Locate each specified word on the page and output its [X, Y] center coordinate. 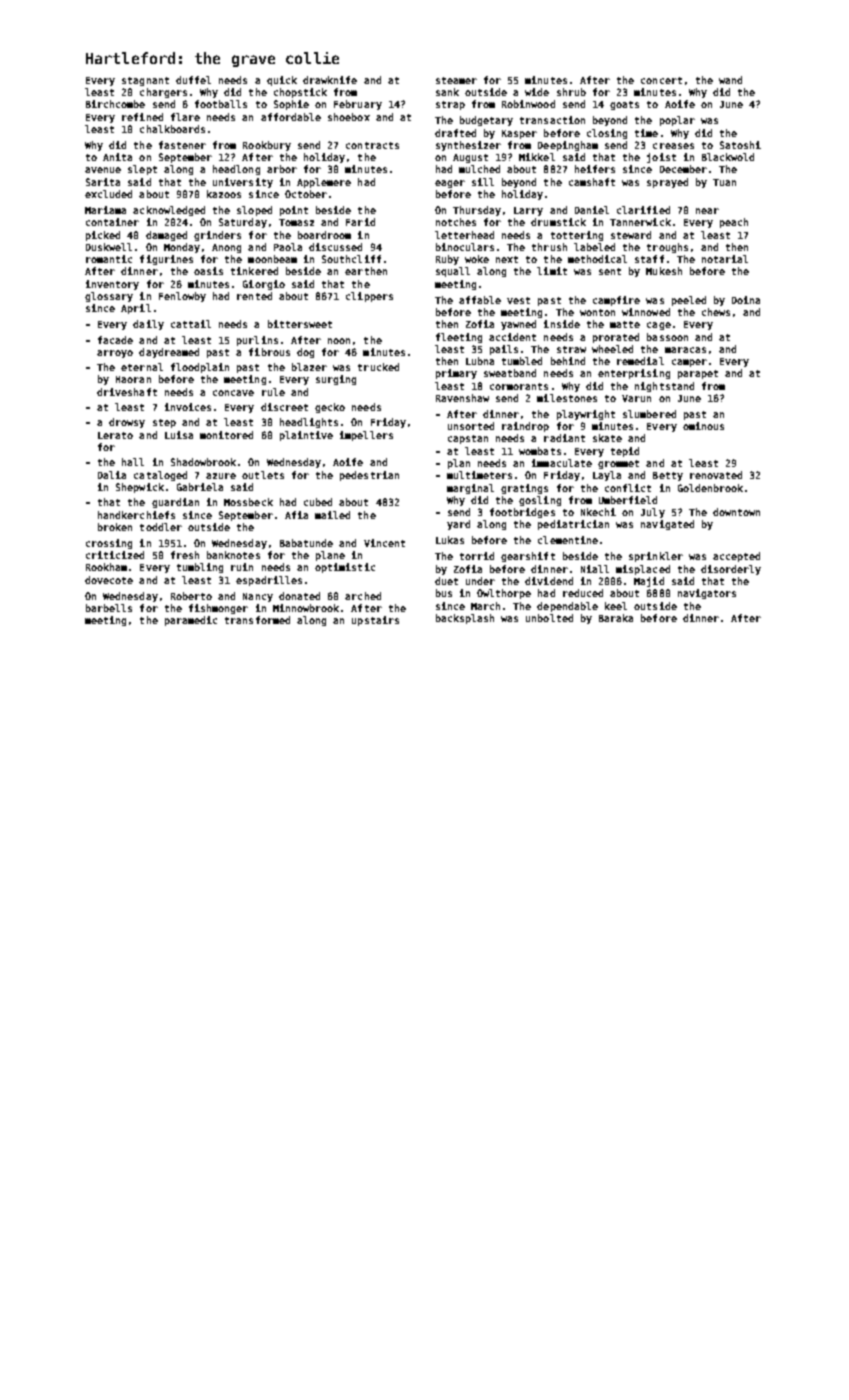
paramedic [191, 621]
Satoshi [740, 145]
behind [568, 361]
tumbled [522, 361]
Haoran [133, 379]
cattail [191, 324]
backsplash [465, 619]
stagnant [145, 81]
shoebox [349, 117]
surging [336, 380]
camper [689, 363]
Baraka [616, 618]
